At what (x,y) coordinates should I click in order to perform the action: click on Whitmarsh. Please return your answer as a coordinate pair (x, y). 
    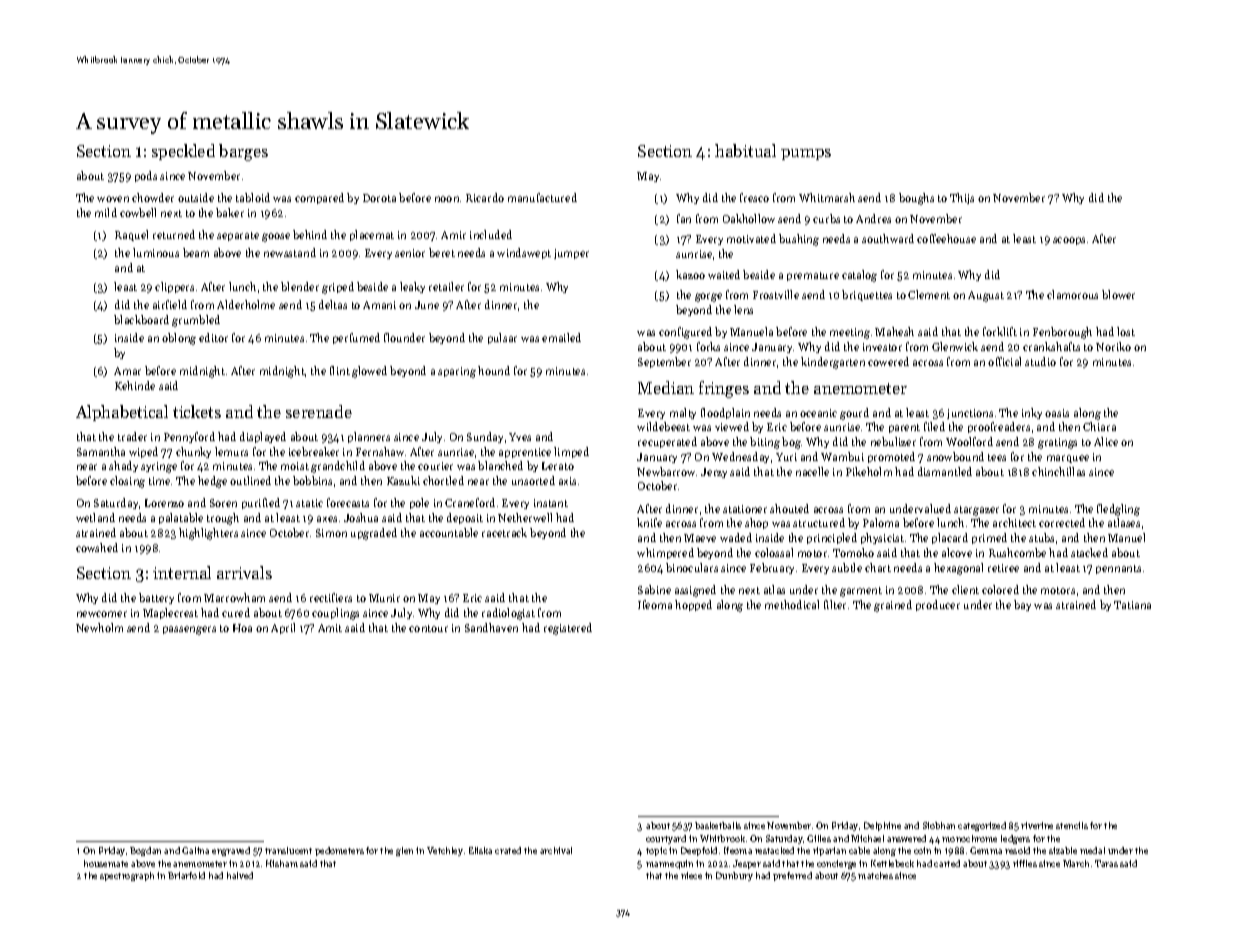
    Looking at the image, I should click on (827, 197).
